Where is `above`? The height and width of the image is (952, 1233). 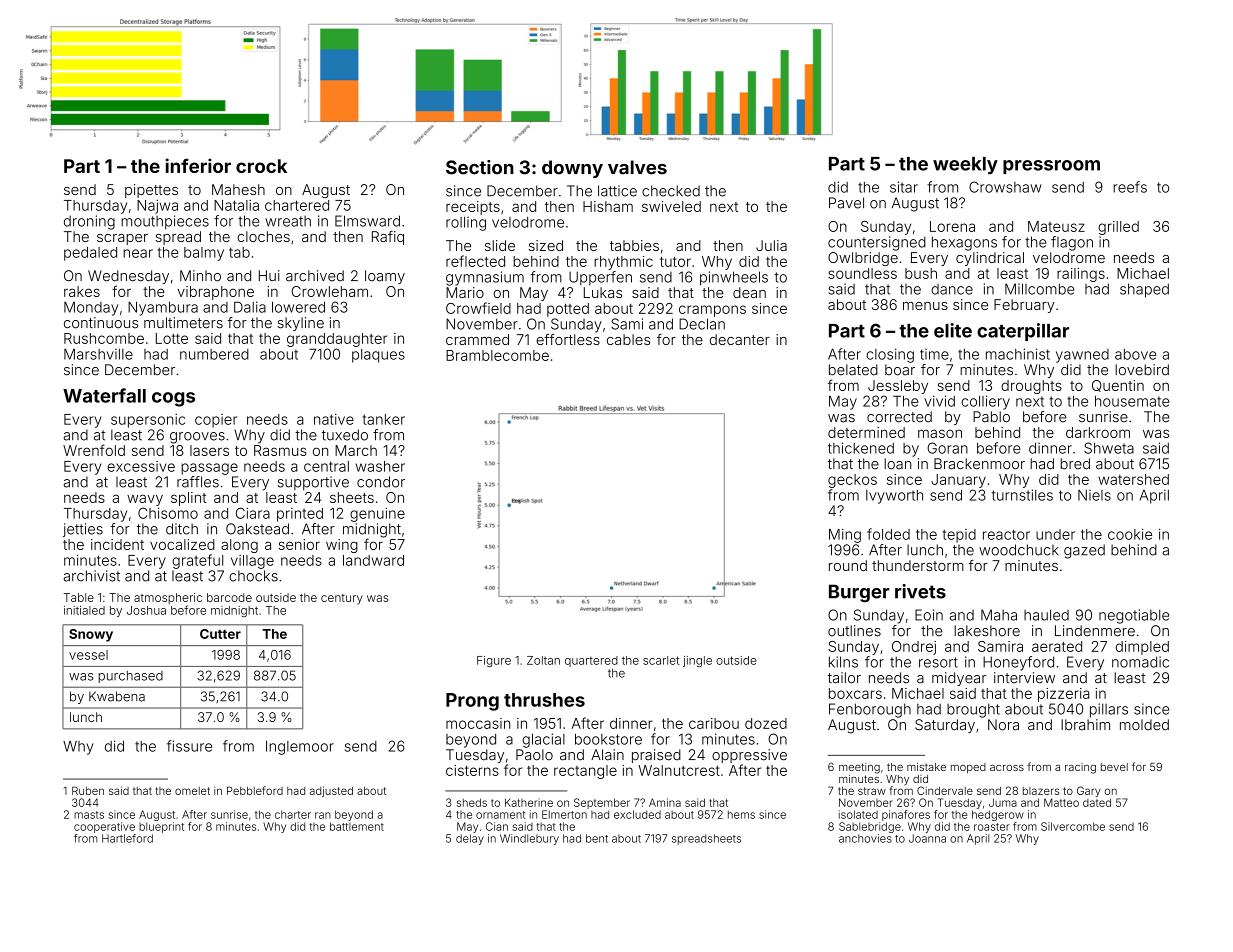
above is located at coordinates (1135, 354).
